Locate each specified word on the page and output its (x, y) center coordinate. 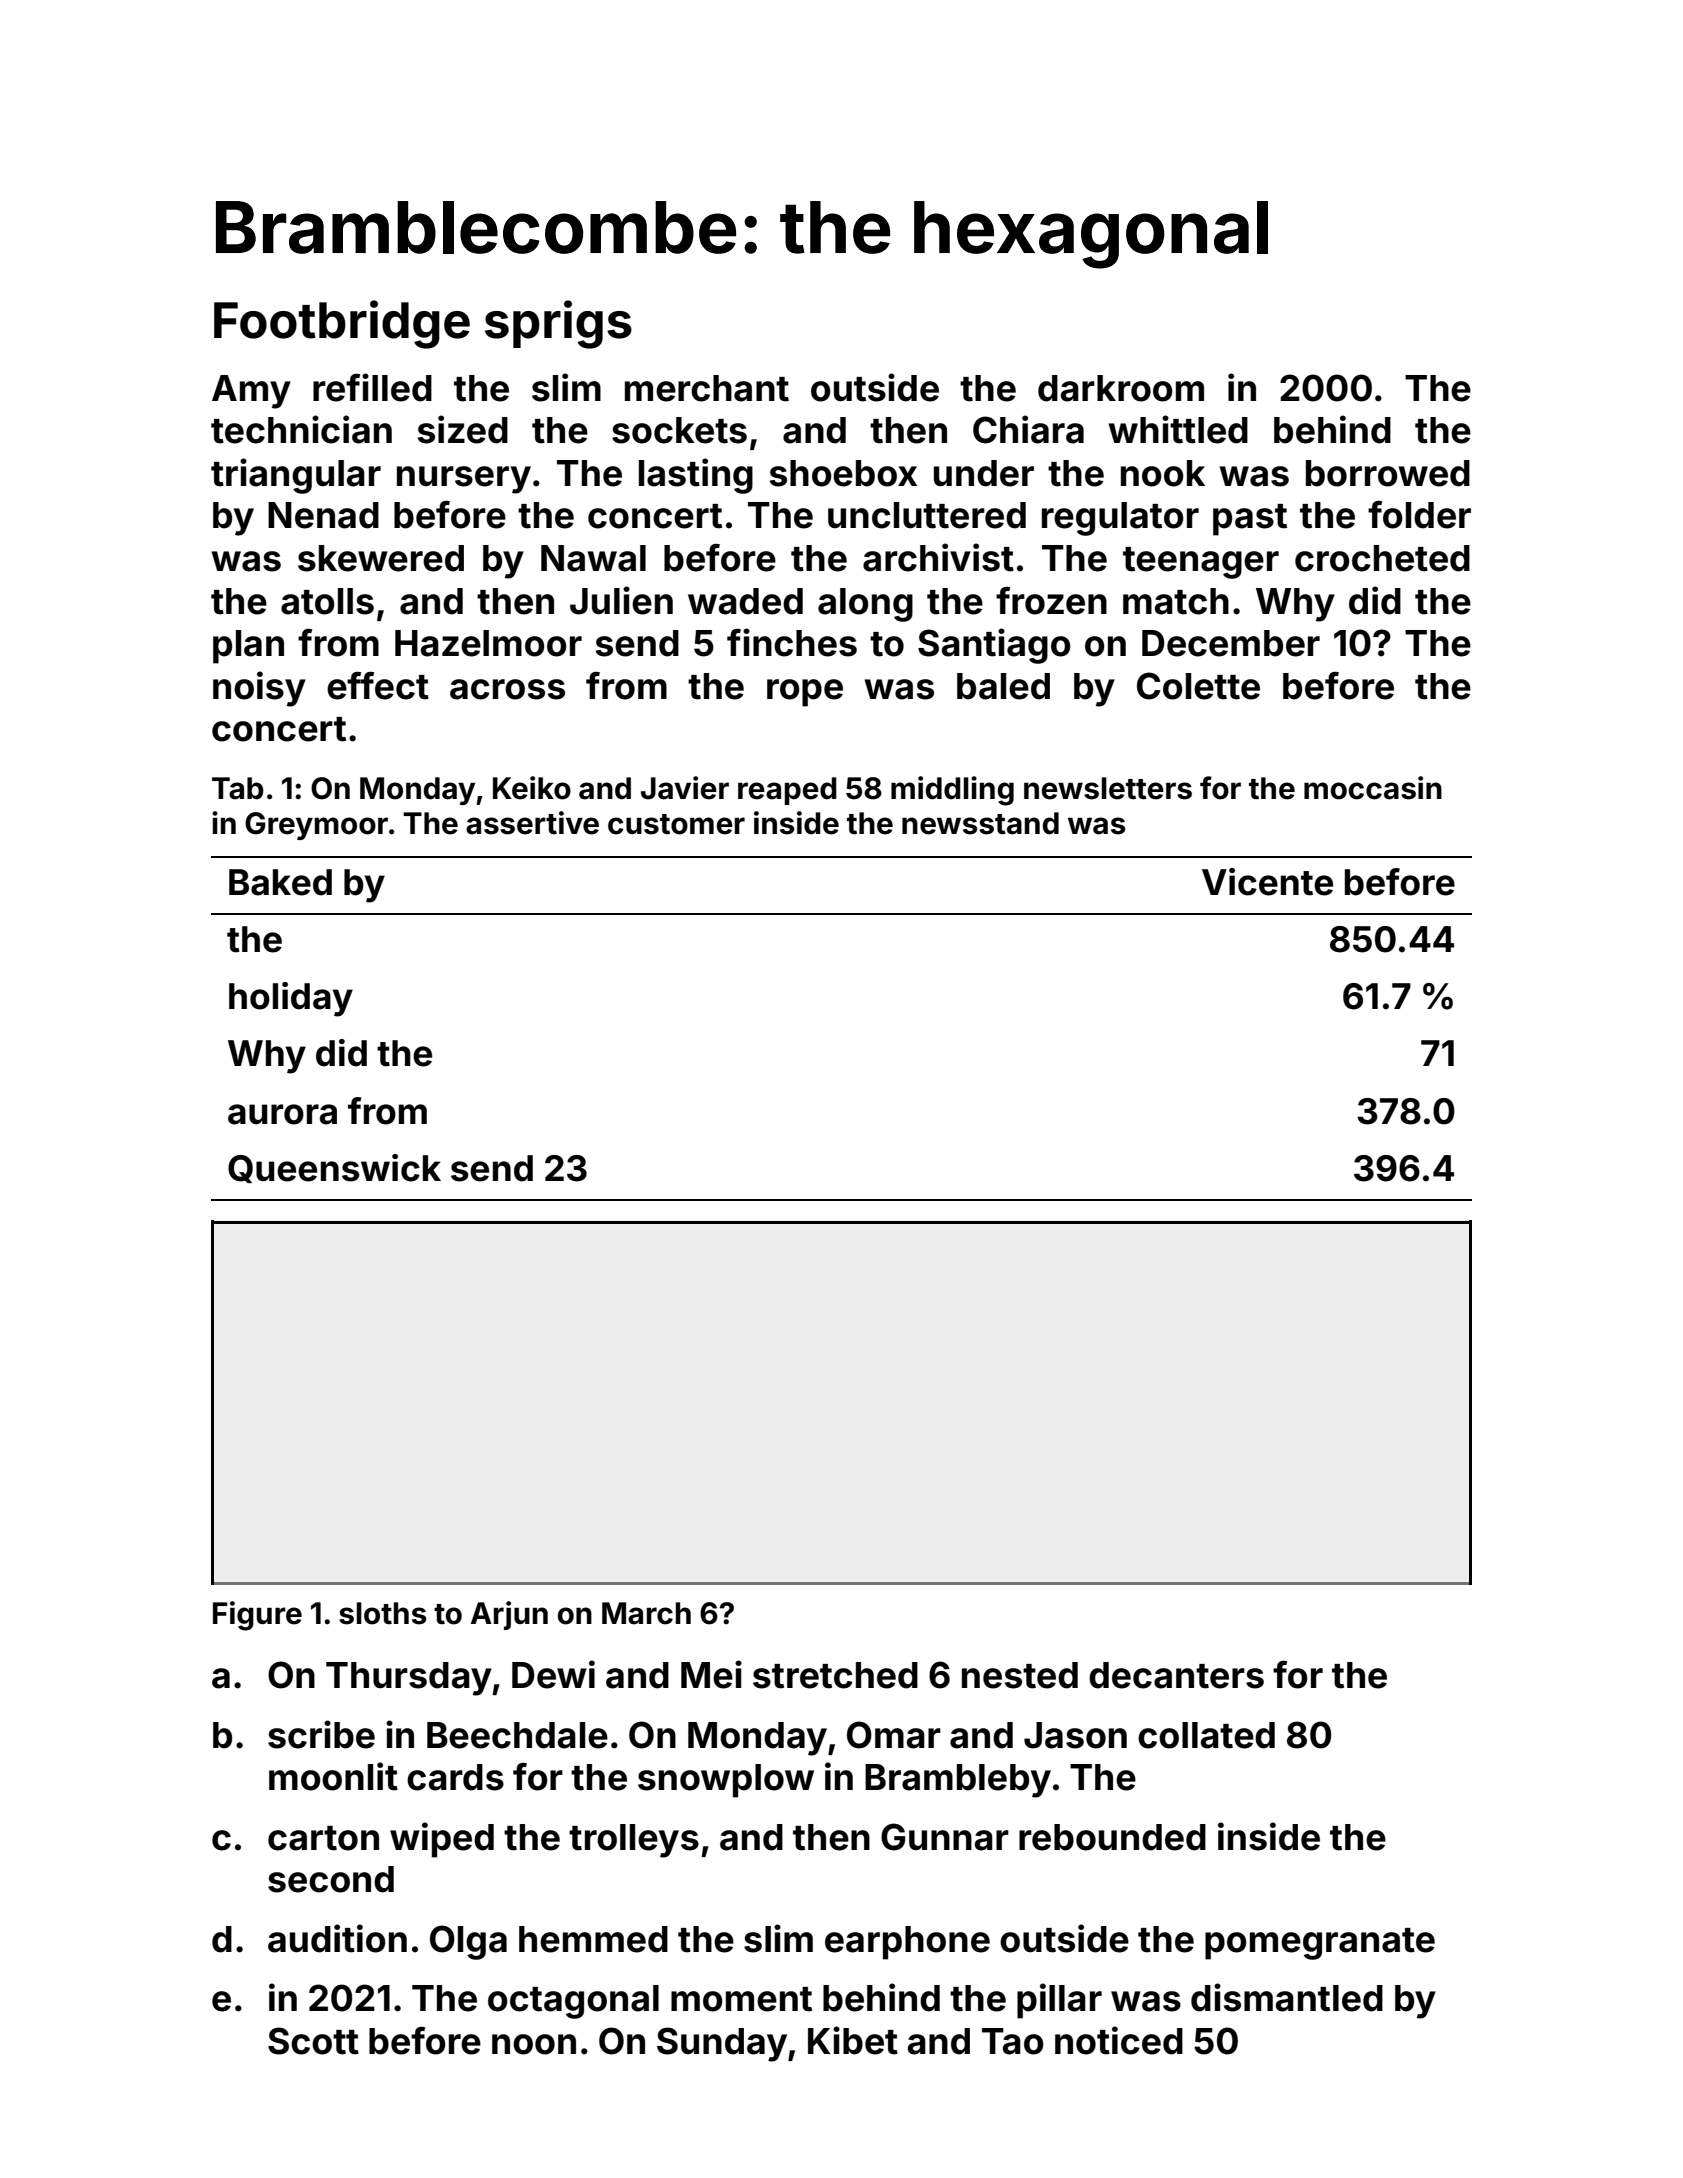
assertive (532, 823)
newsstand (980, 823)
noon (534, 2044)
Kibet (853, 2040)
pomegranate (1320, 1944)
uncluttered (927, 515)
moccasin (1373, 788)
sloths (383, 1613)
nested (1020, 1675)
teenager (1201, 563)
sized (463, 429)
